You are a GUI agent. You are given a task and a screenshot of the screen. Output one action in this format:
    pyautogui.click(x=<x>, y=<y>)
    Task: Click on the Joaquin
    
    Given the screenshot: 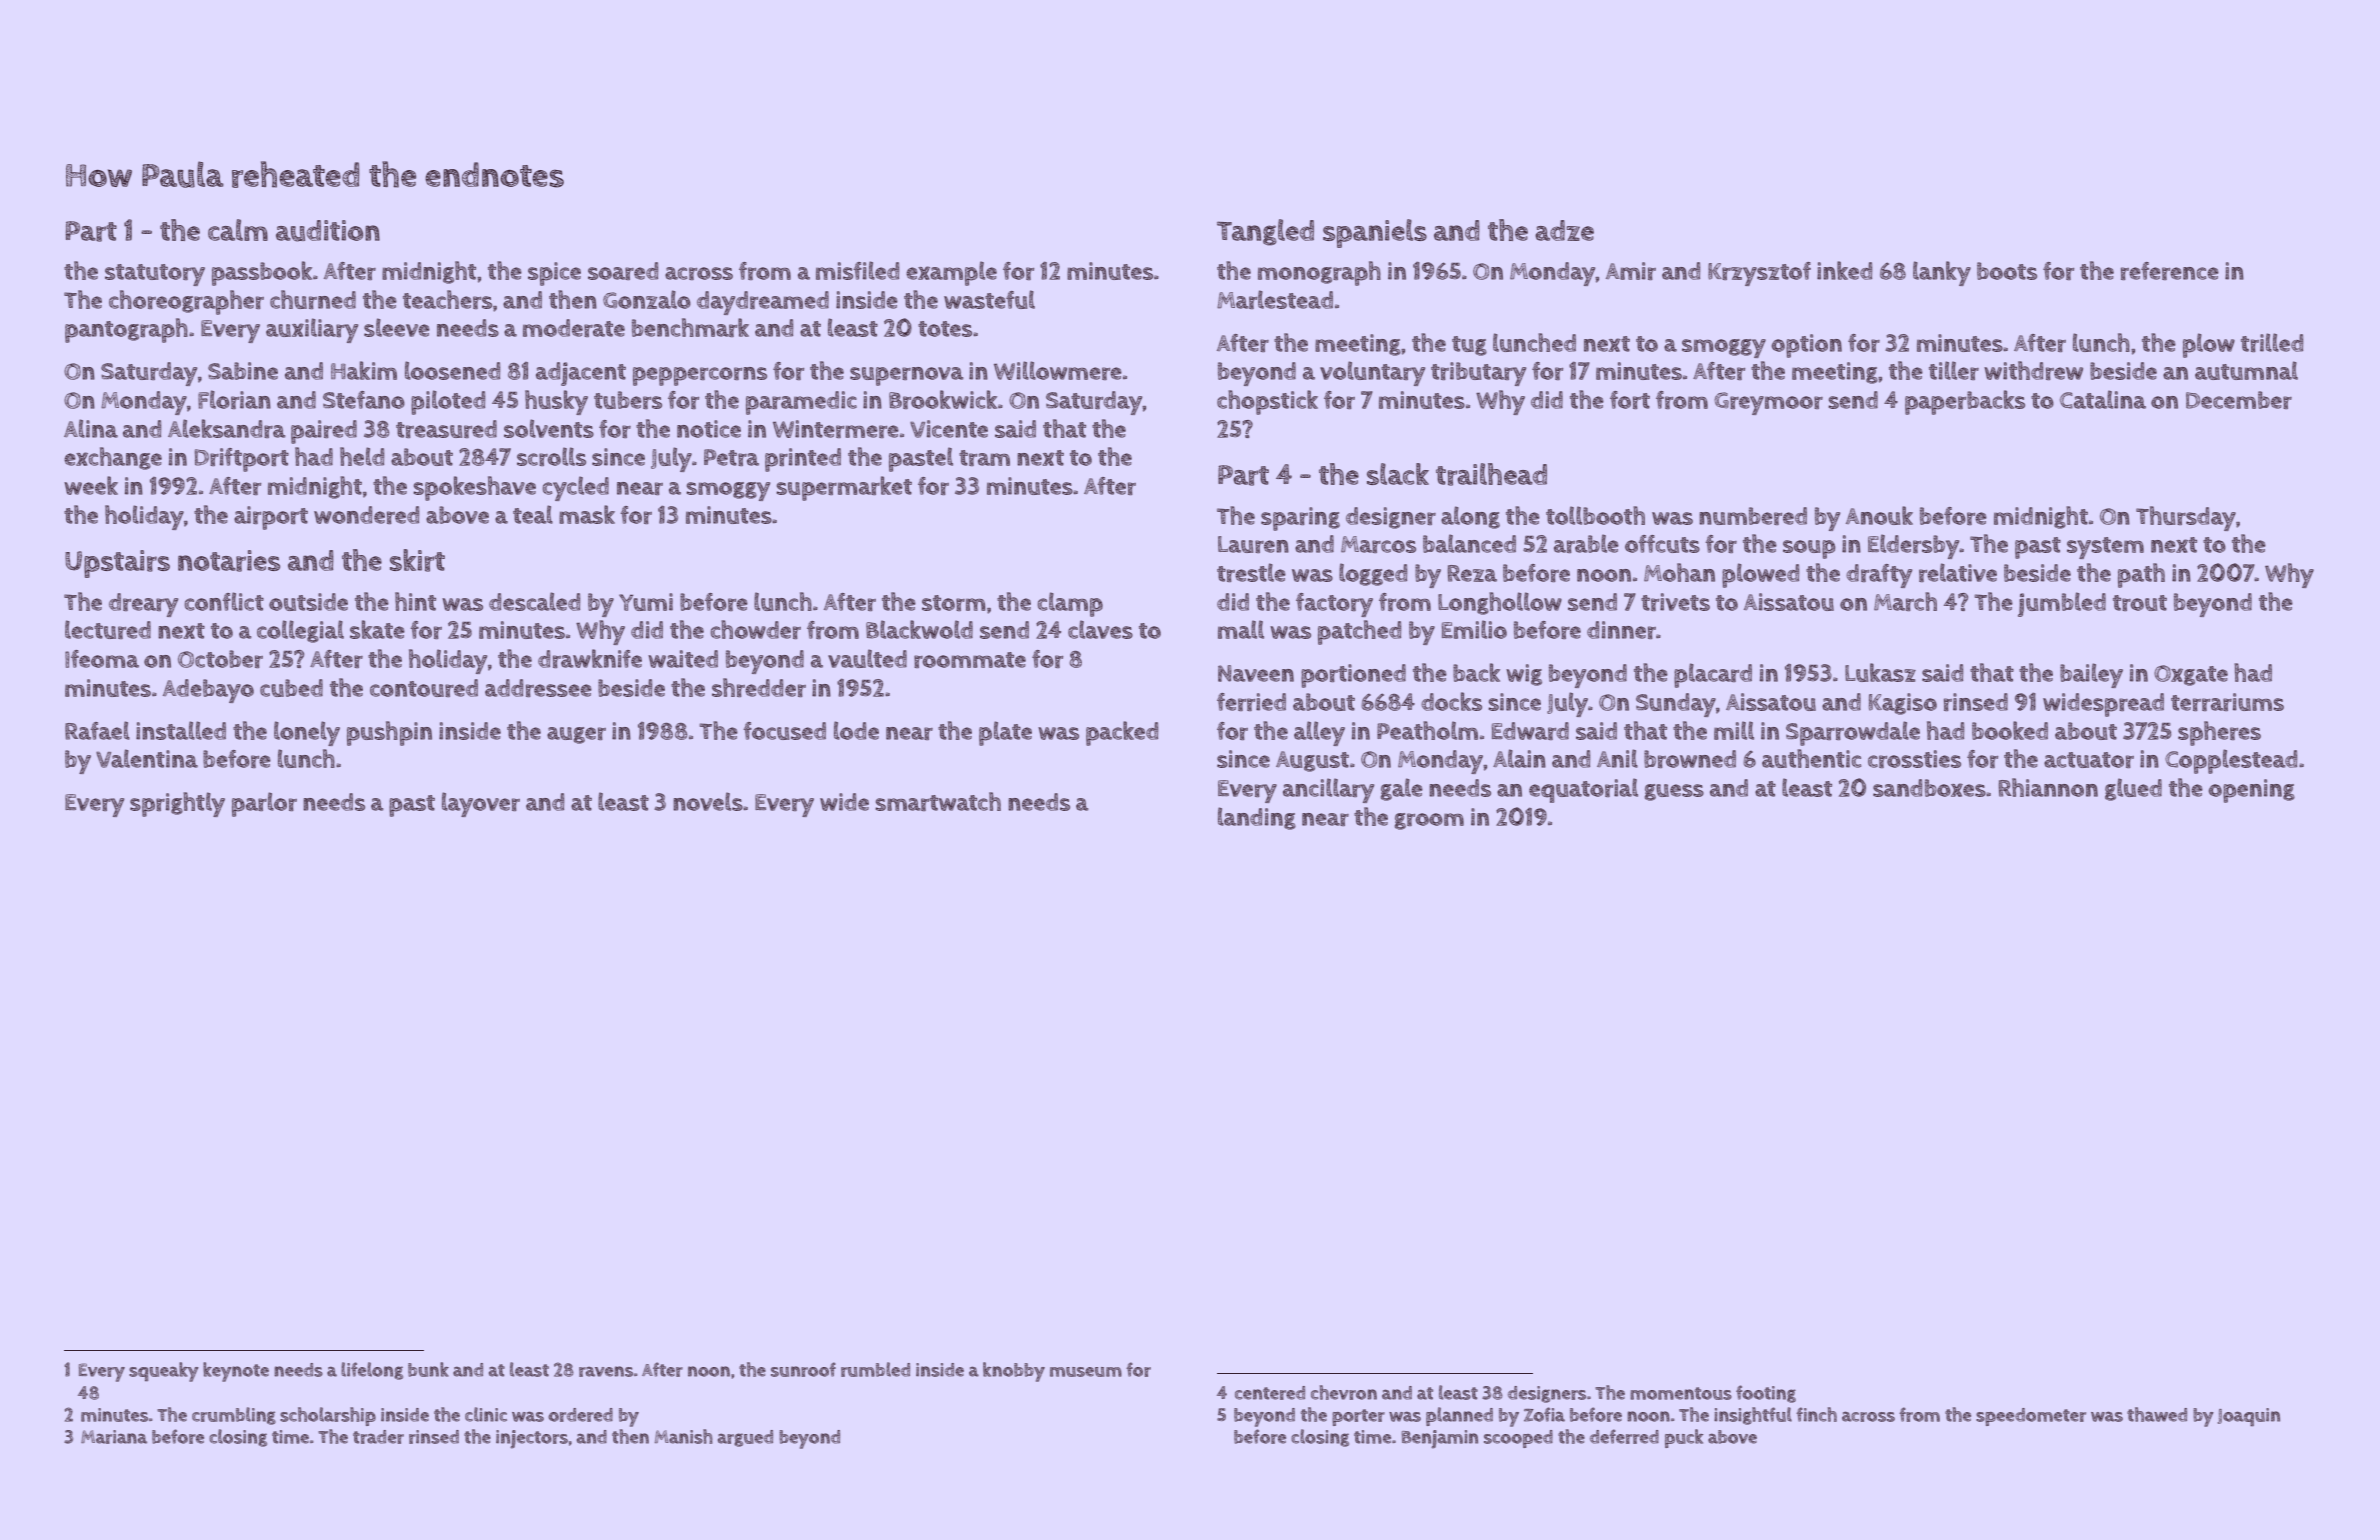 What is the action you would take?
    pyautogui.click(x=2249, y=1417)
